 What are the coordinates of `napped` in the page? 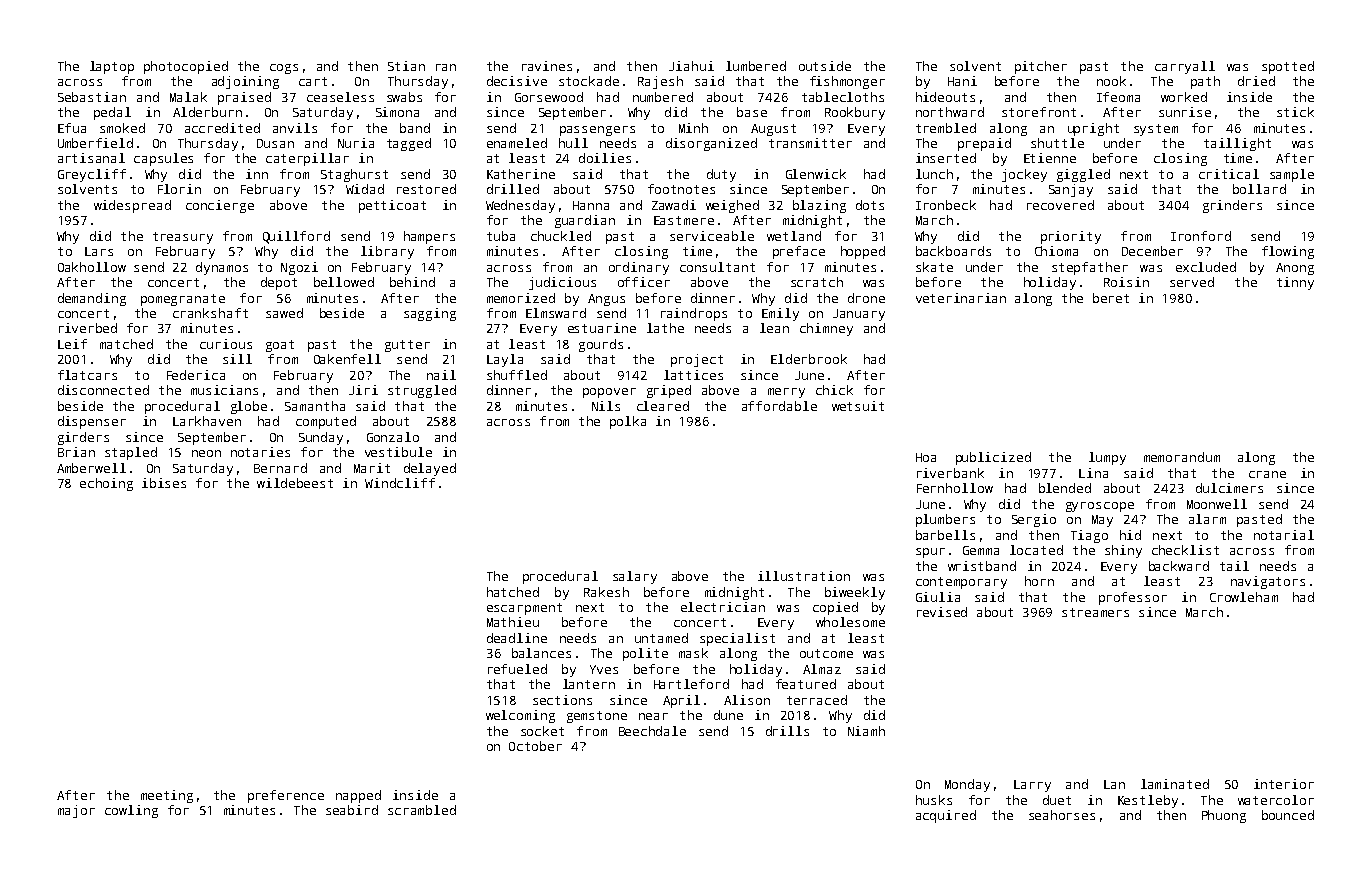 It's located at (358, 796).
